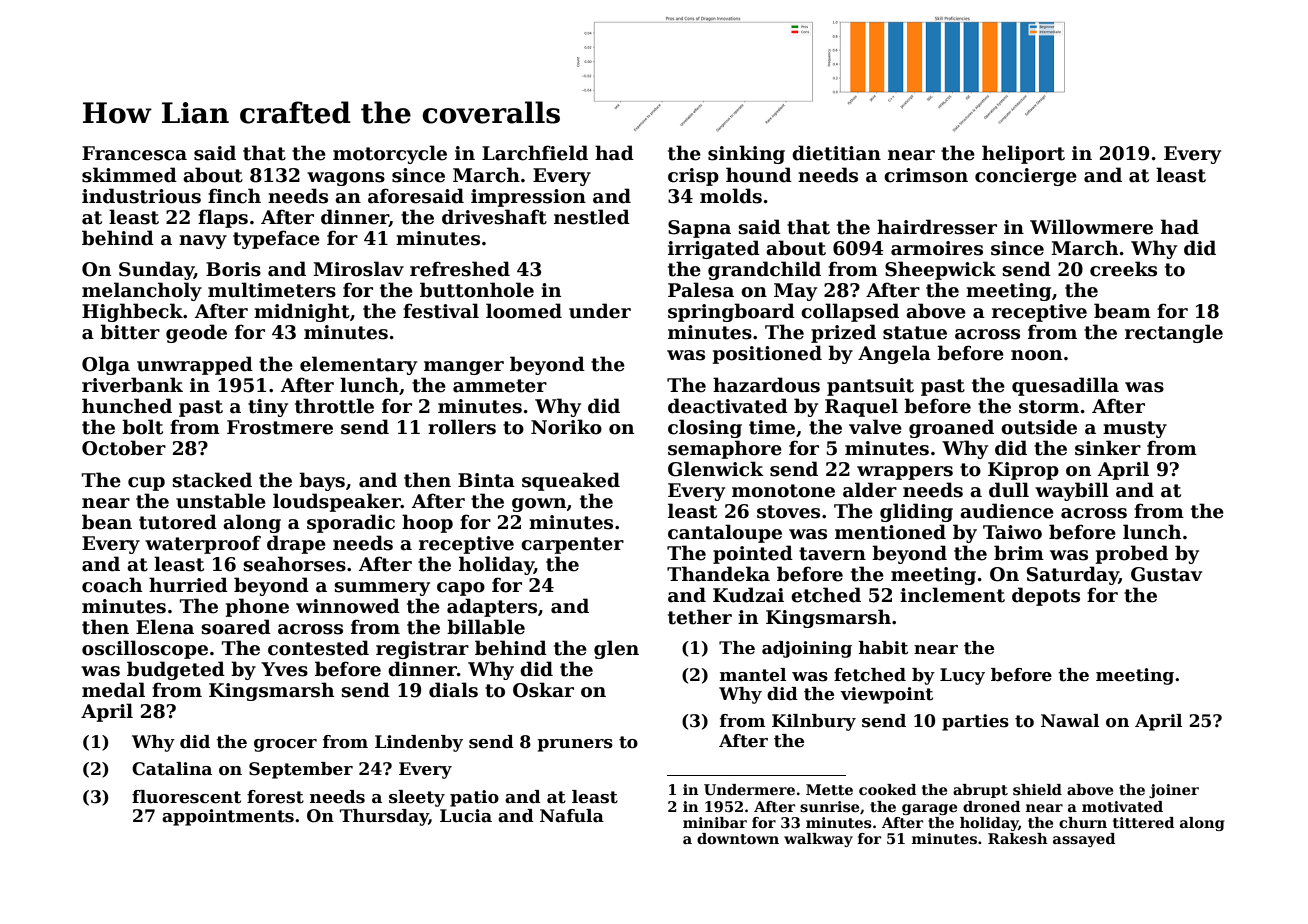 This screenshot has height=924, width=1308. Describe the element at coordinates (1091, 227) in the screenshot. I see `Willowmere` at that location.
